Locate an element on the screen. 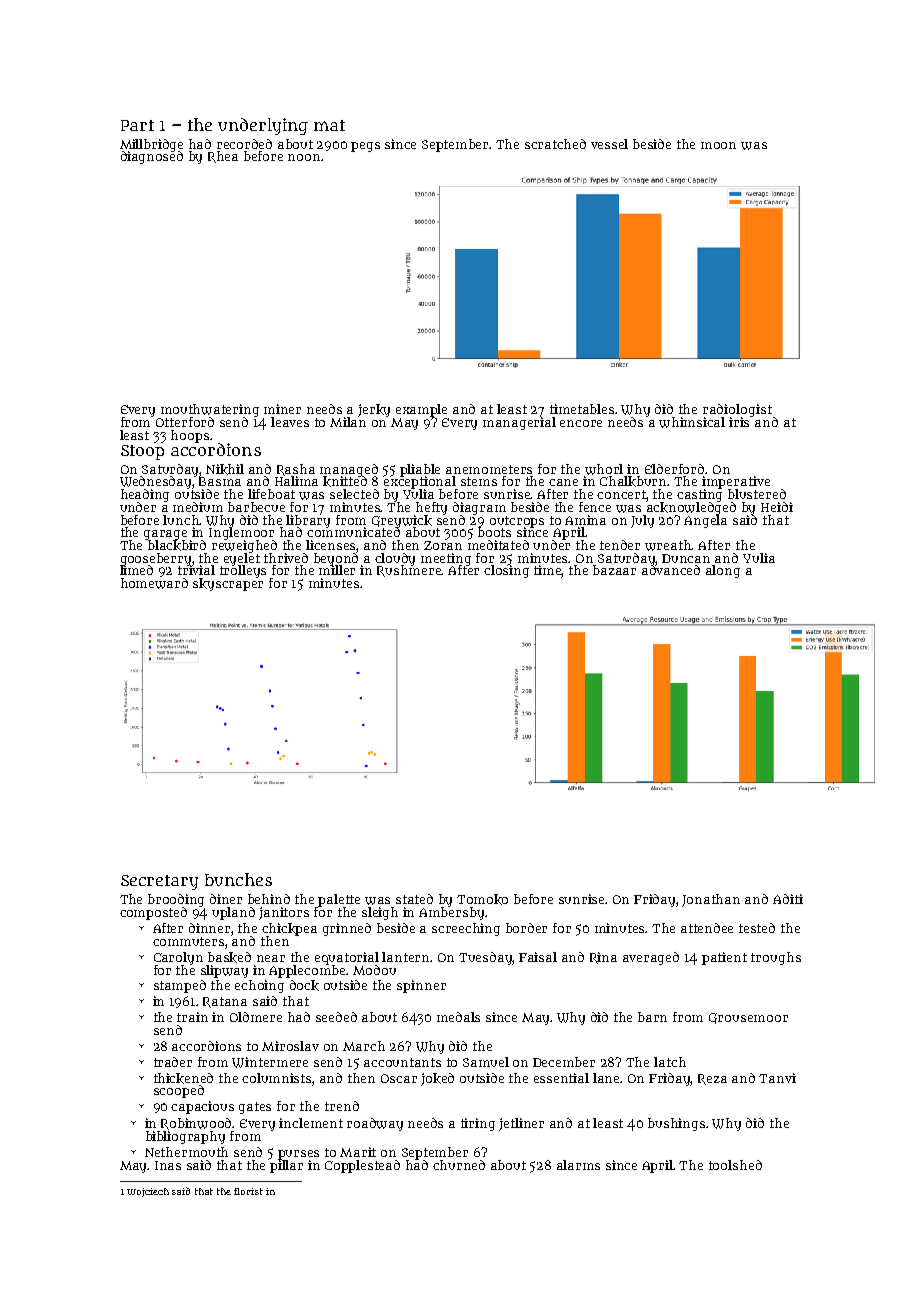 This screenshot has height=1308, width=924. pegs is located at coordinates (365, 147).
